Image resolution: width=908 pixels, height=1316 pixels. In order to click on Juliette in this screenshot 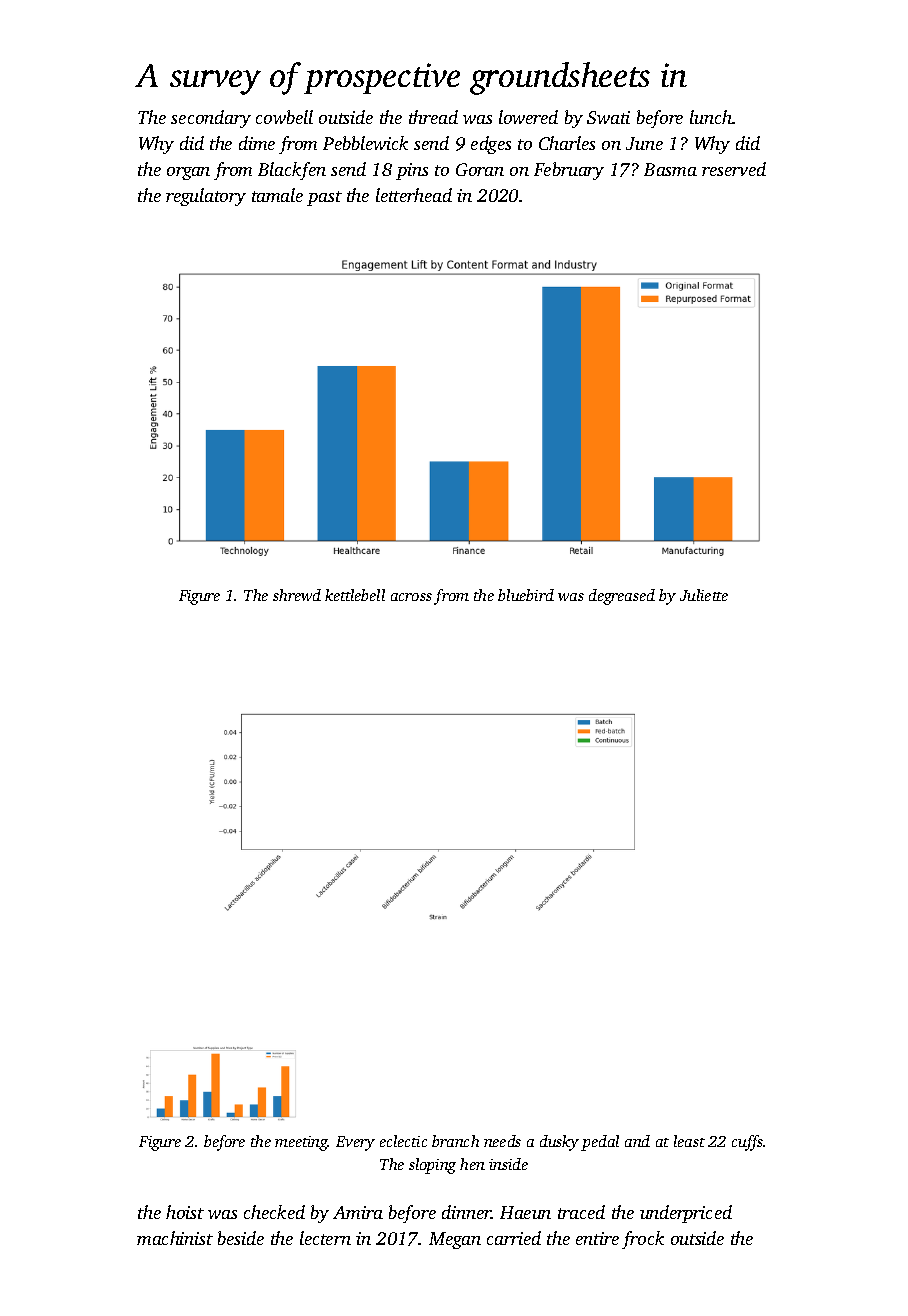, I will do `click(704, 595)`.
